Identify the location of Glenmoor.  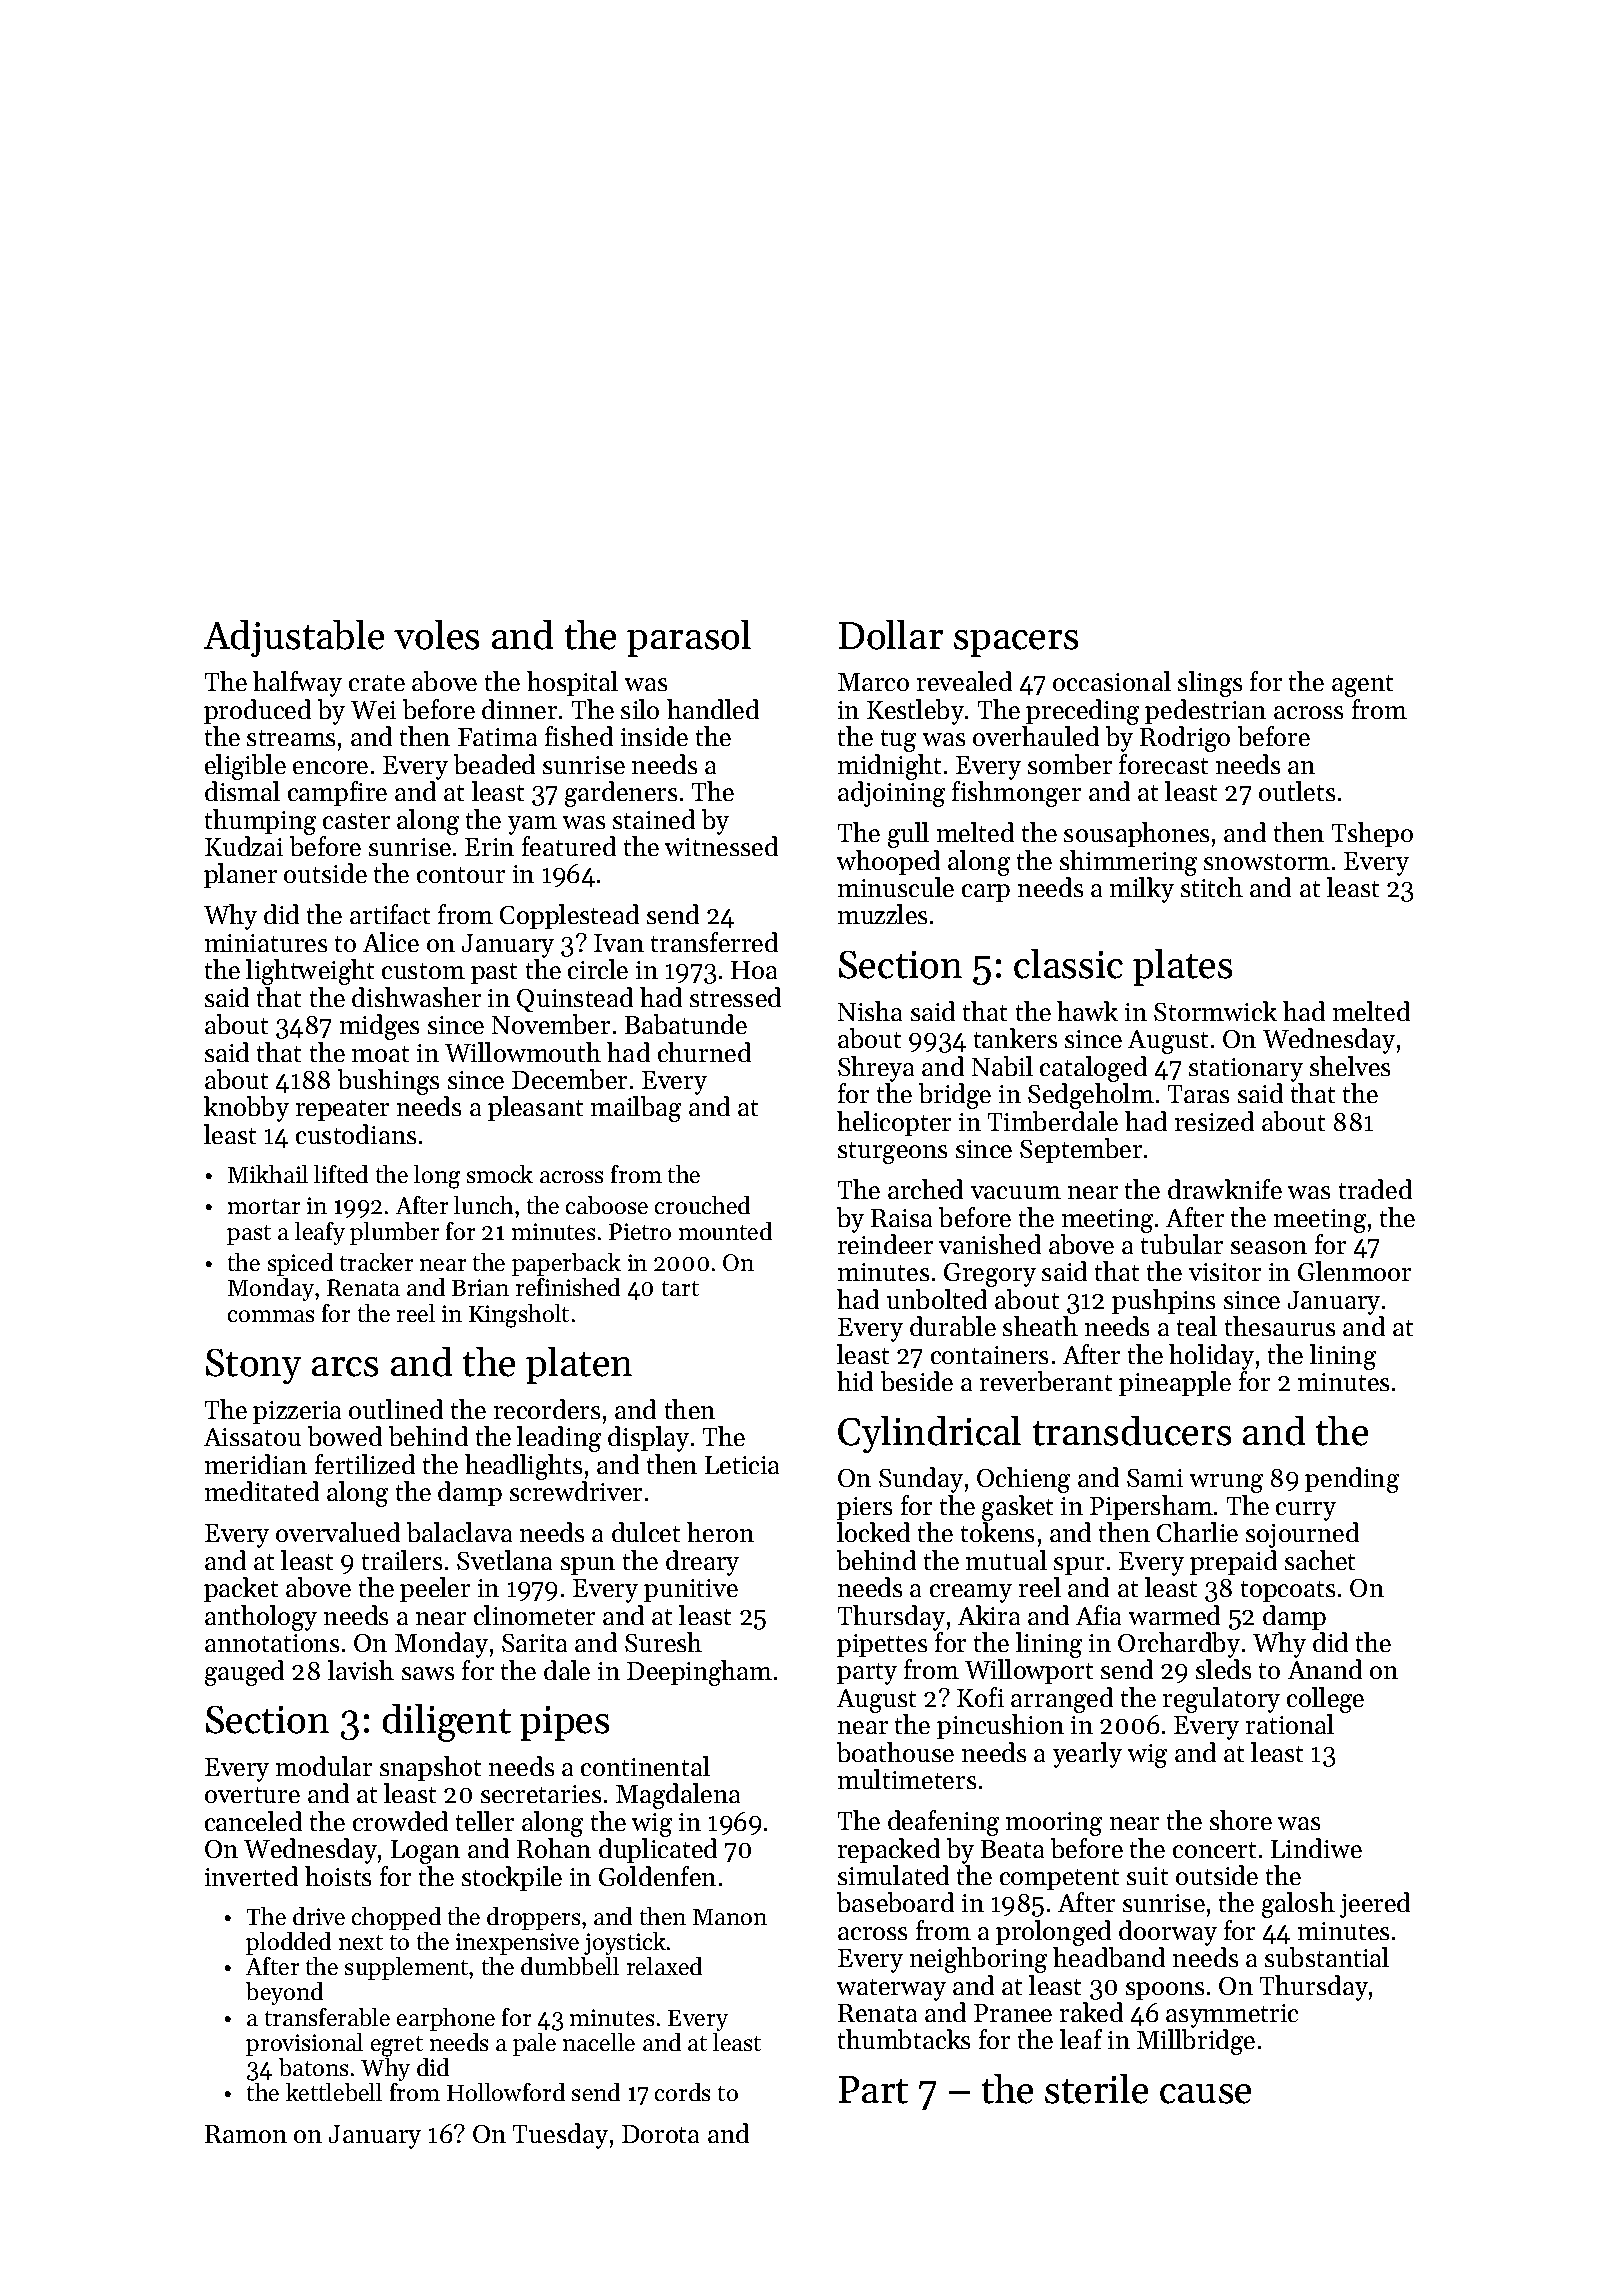
(1354, 1271).
